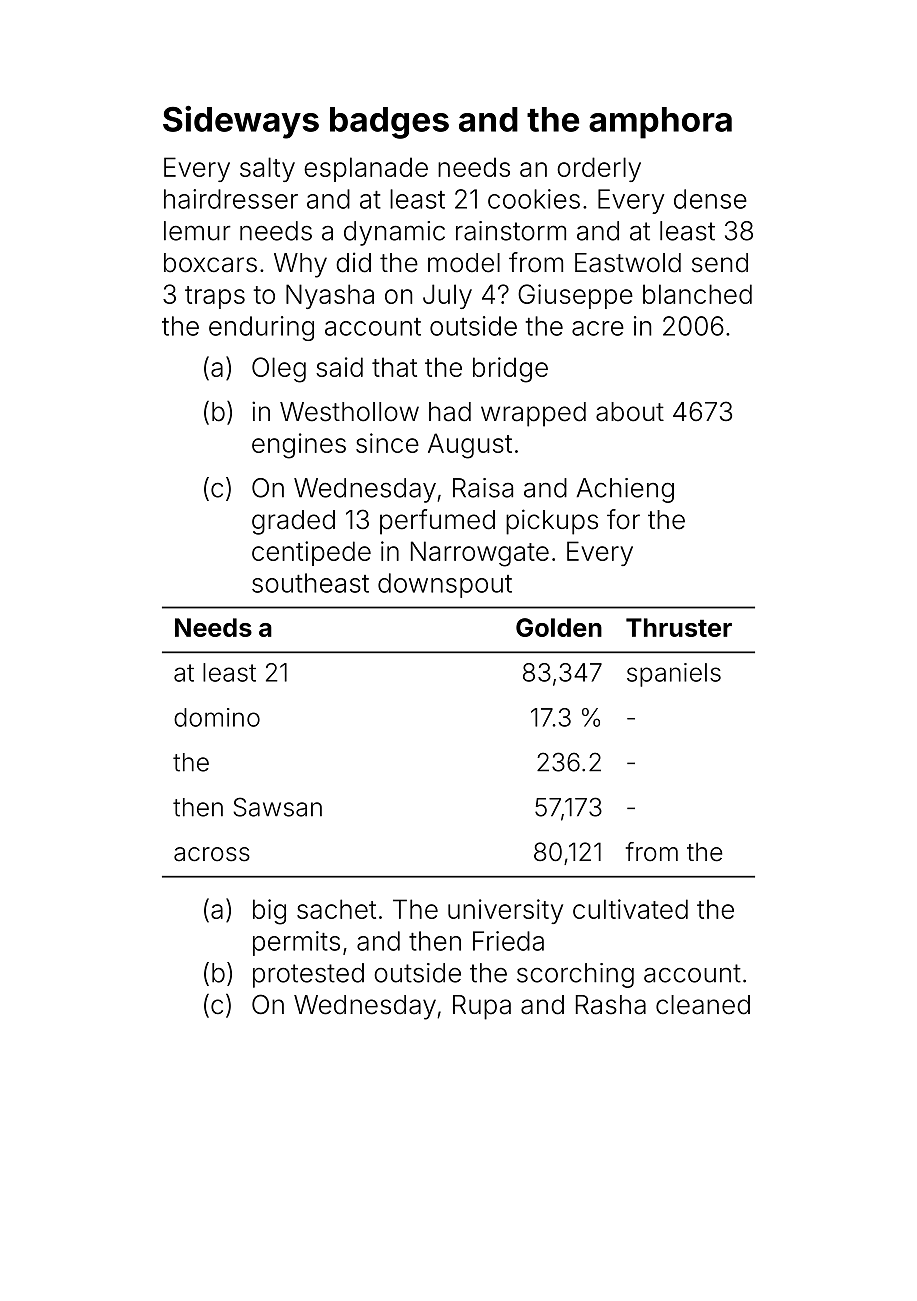 The image size is (917, 1301). What do you see at coordinates (241, 122) in the screenshot?
I see `Sideways` at bounding box center [241, 122].
